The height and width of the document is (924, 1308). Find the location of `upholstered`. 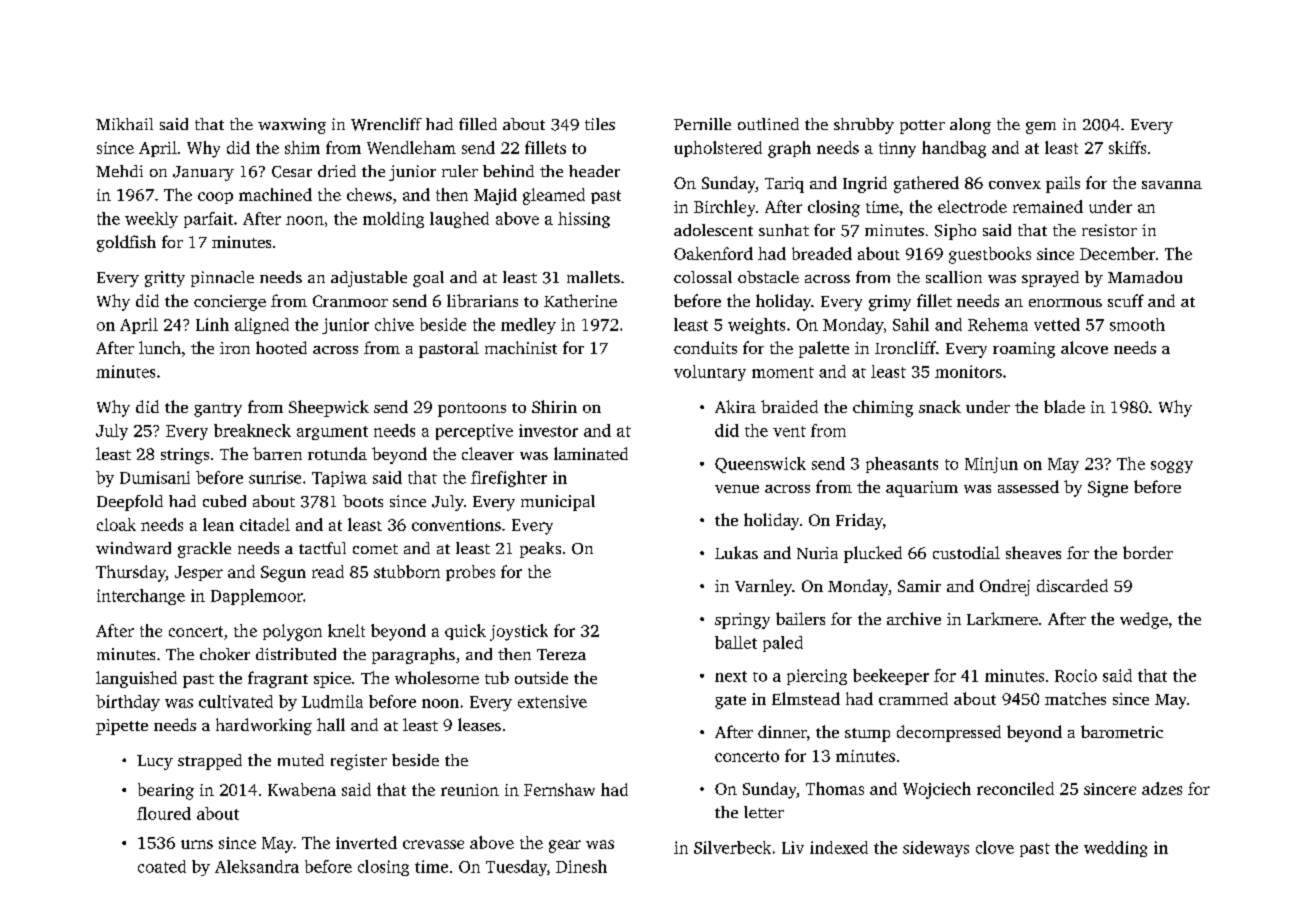

upholstered is located at coordinates (718, 149).
